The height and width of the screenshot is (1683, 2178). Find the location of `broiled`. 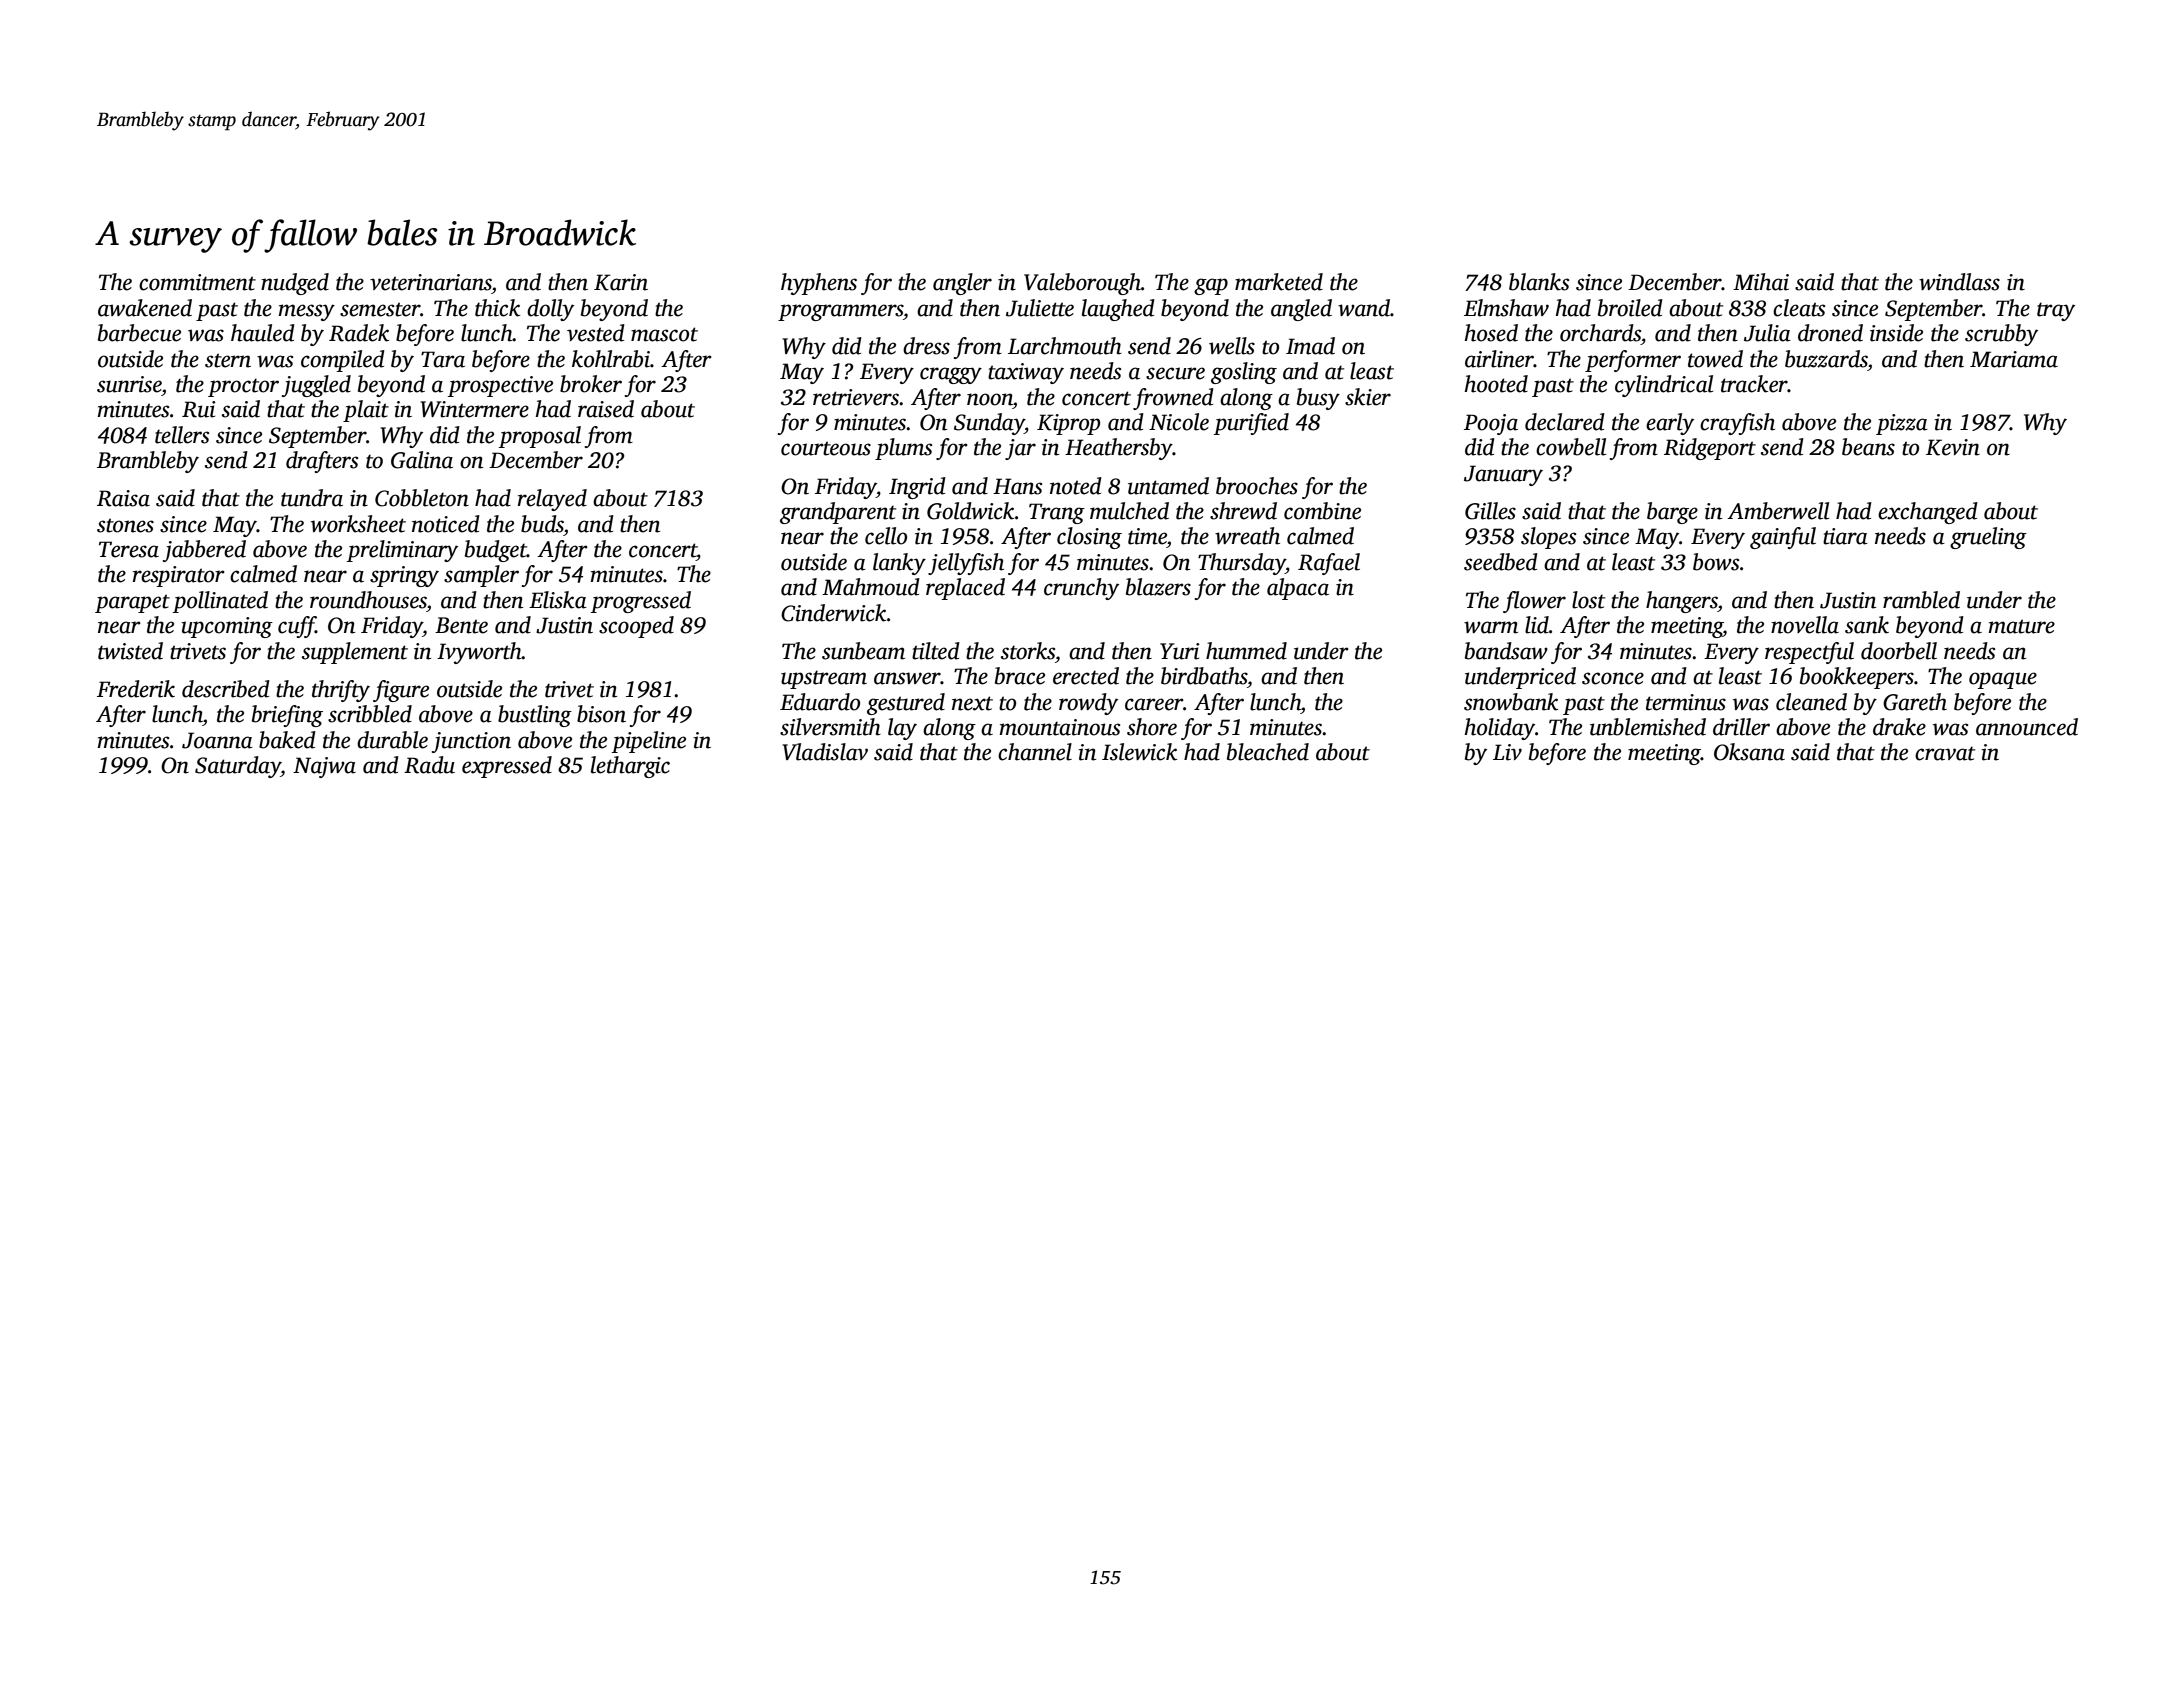

broiled is located at coordinates (1630, 308).
